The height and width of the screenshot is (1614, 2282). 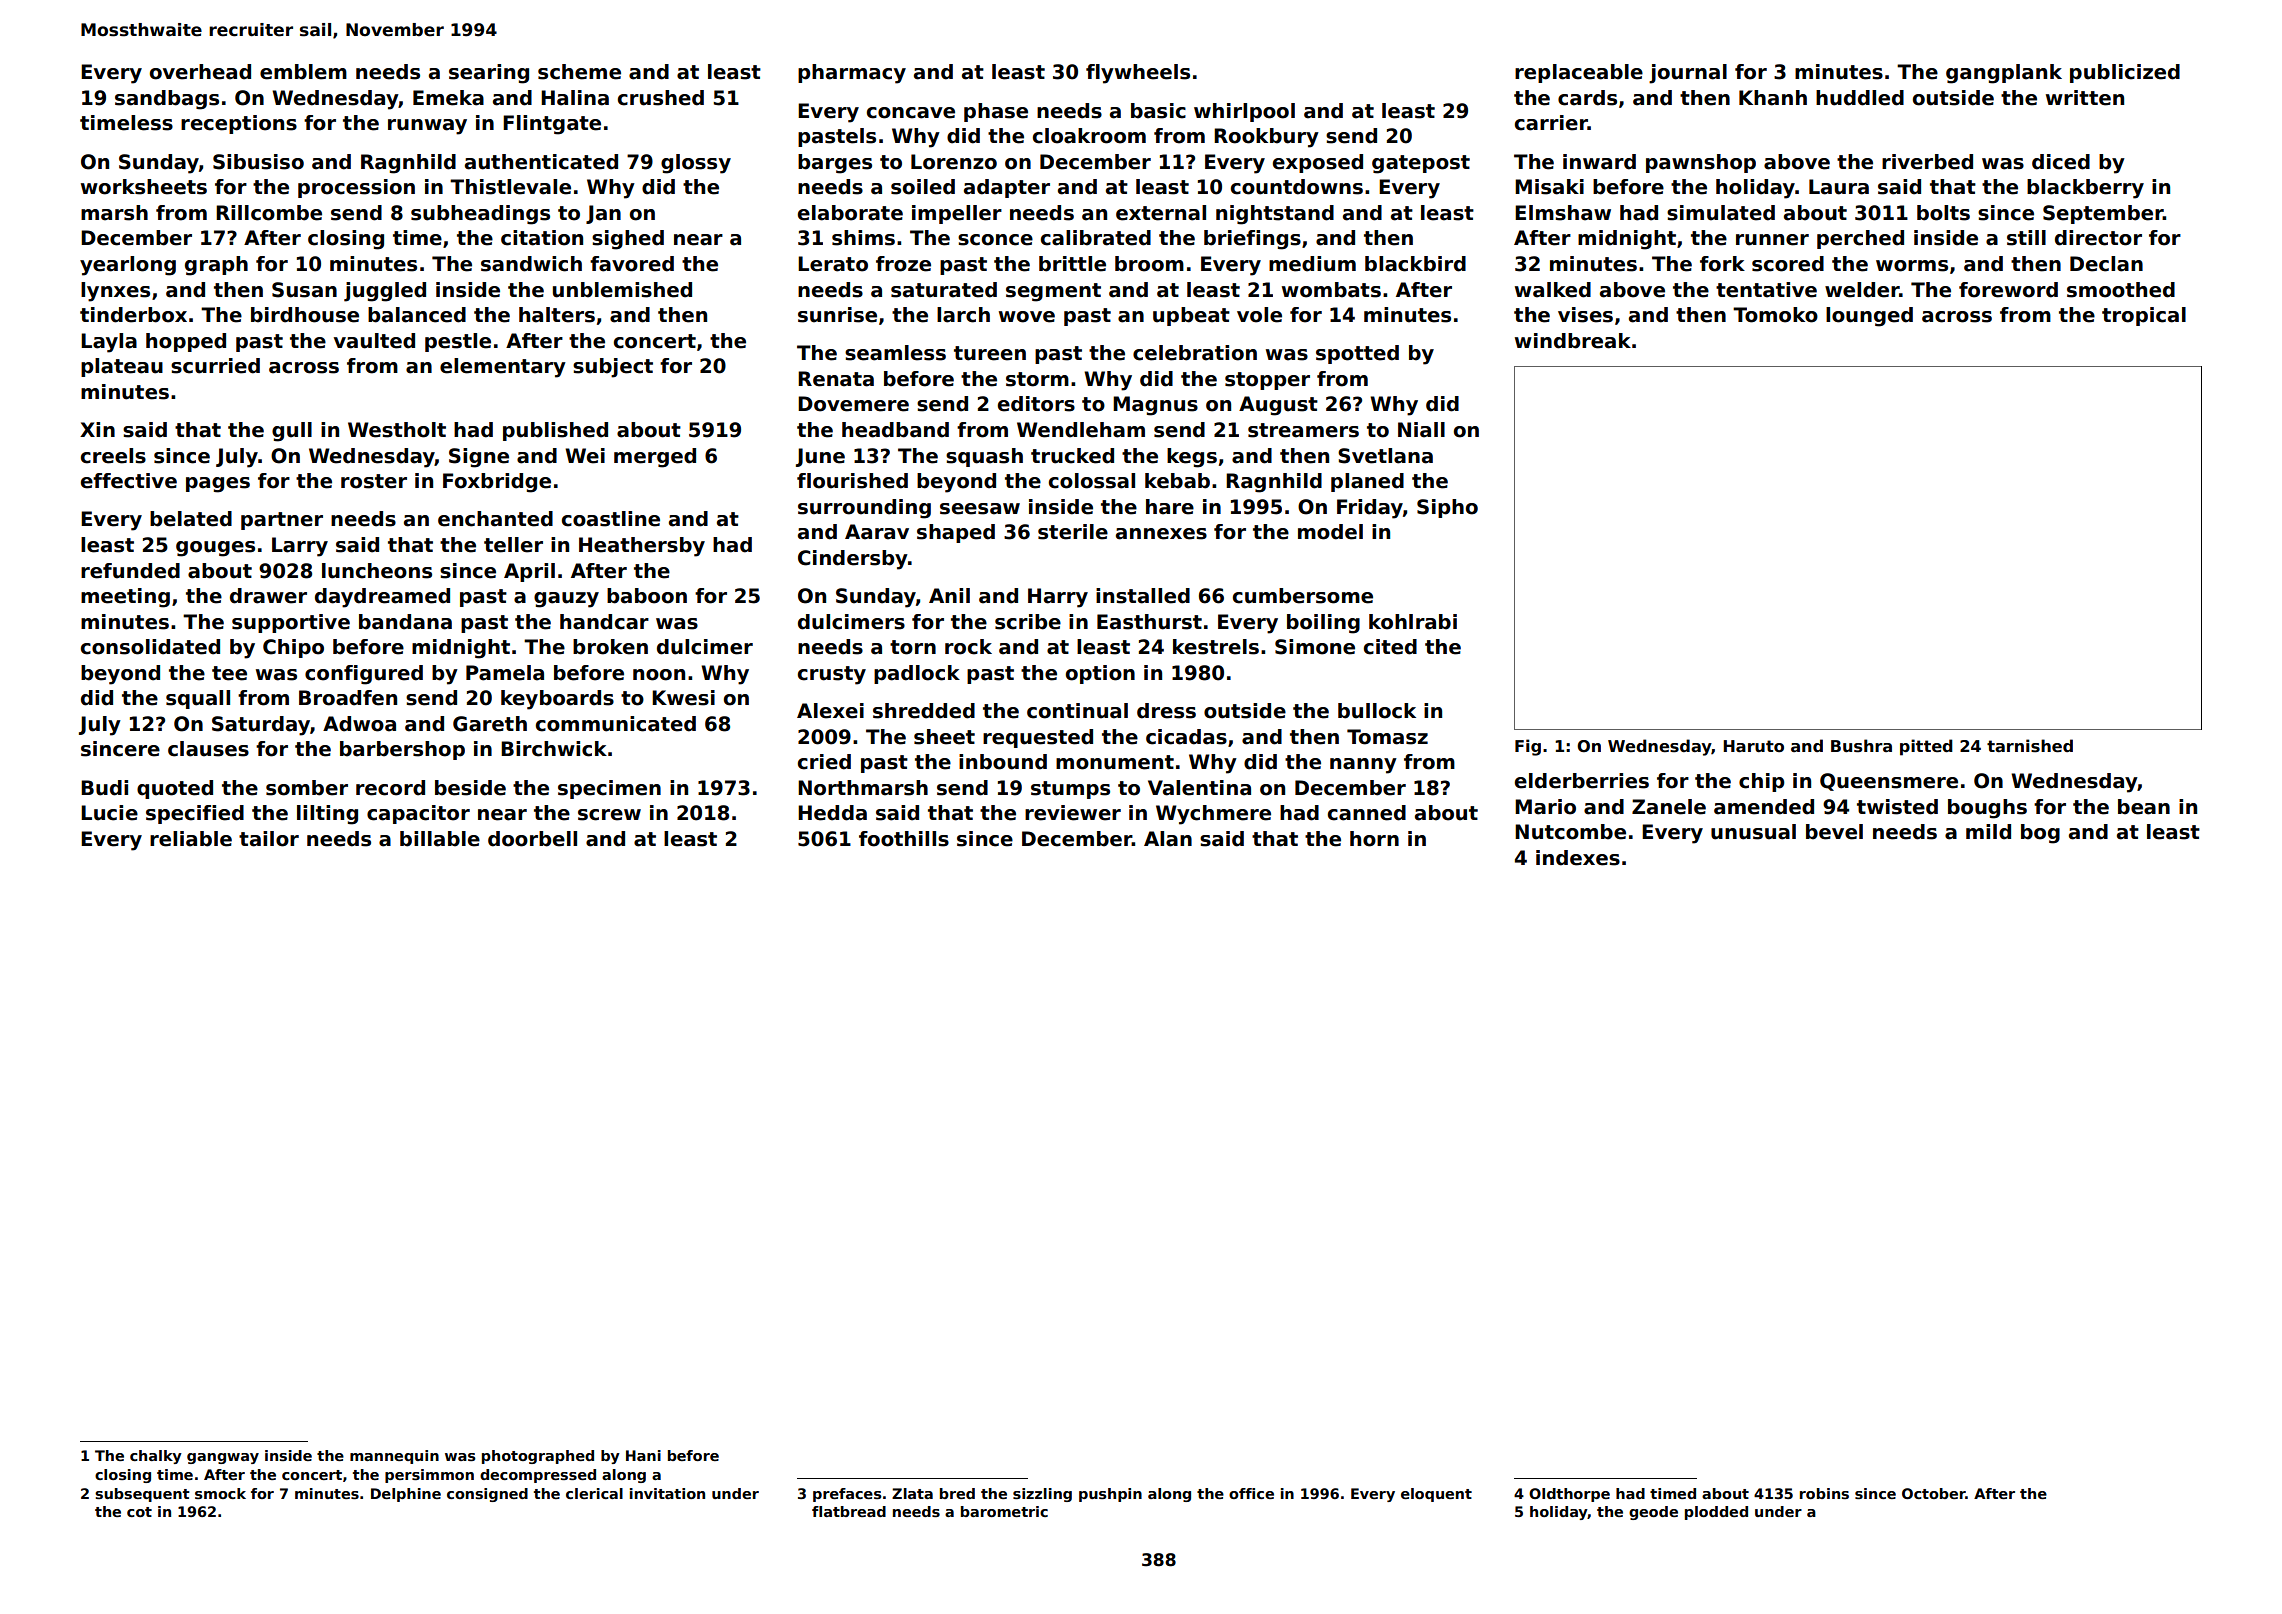 What do you see at coordinates (1869, 317) in the screenshot?
I see `lounged` at bounding box center [1869, 317].
